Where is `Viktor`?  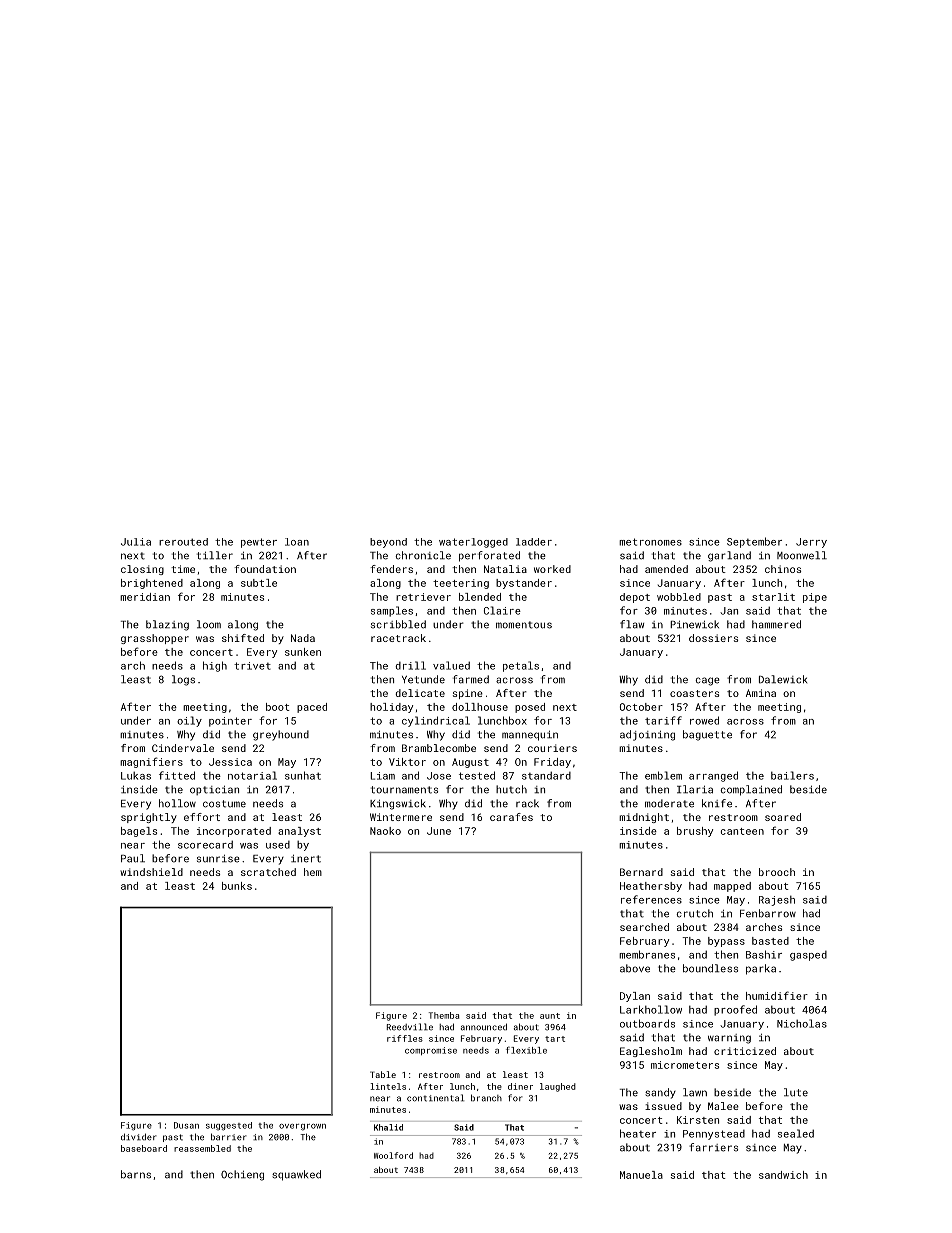 Viktor is located at coordinates (407, 762).
